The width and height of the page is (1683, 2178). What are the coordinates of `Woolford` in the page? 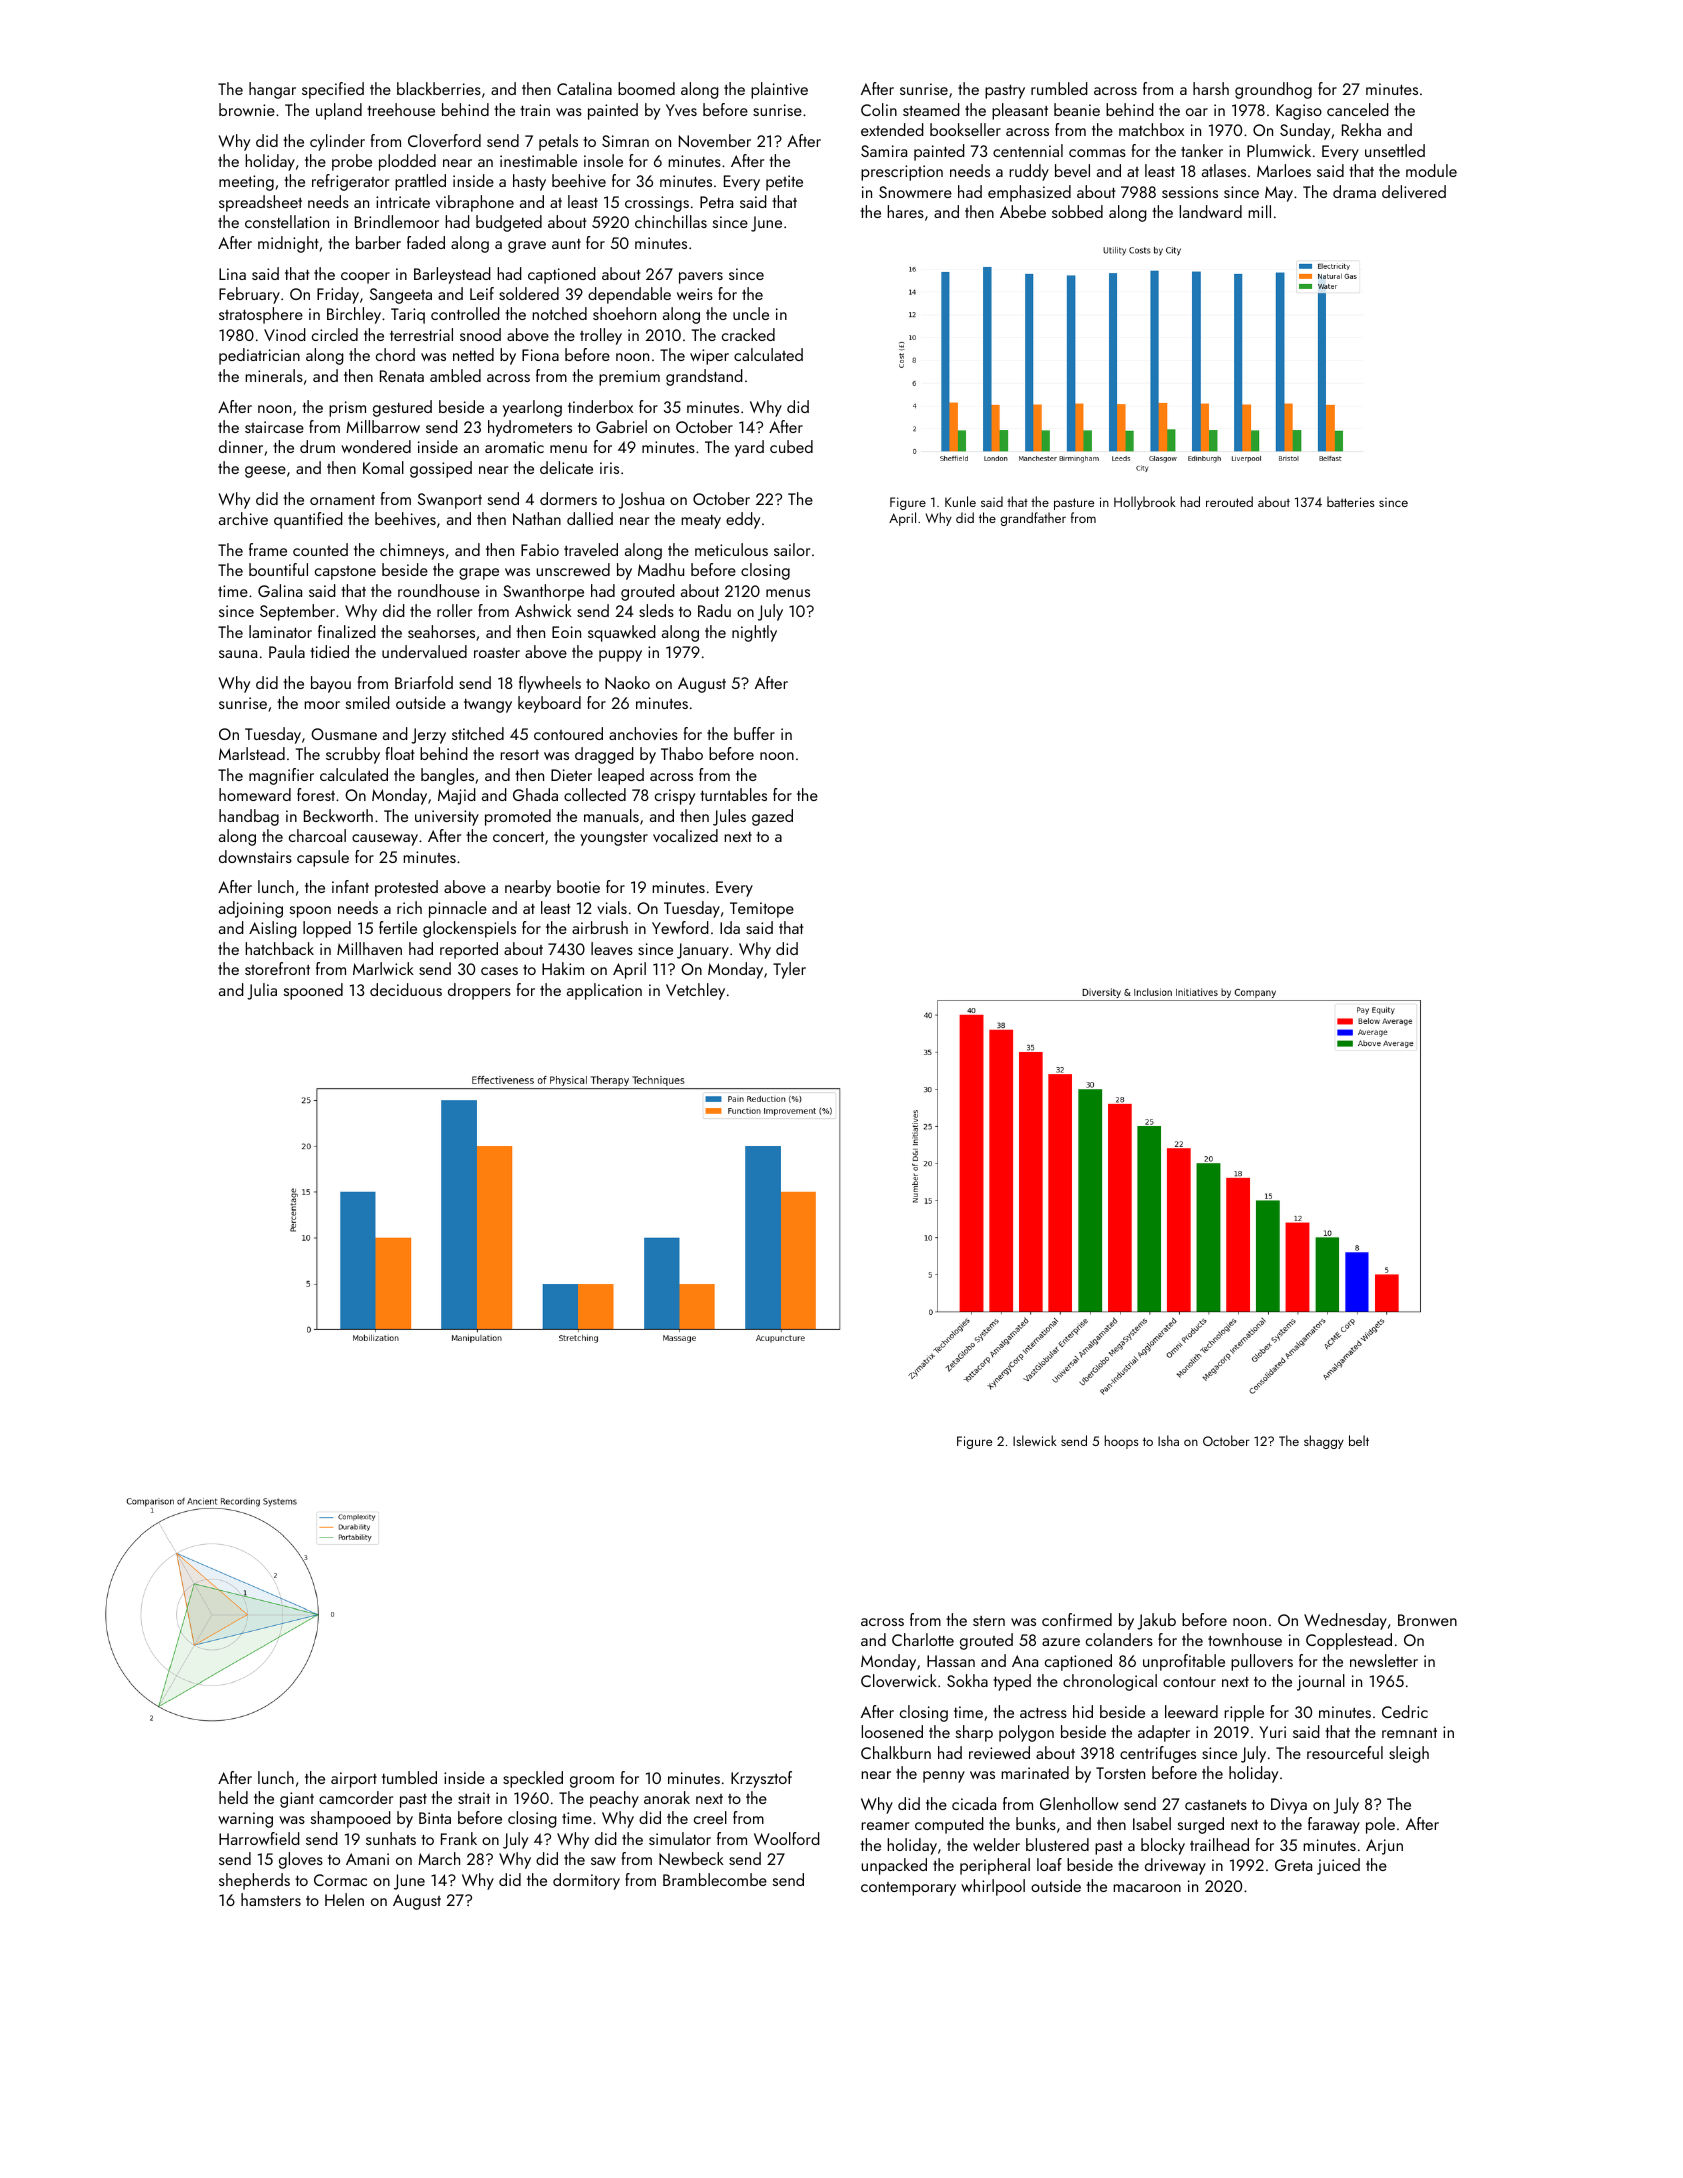 It's located at (787, 1838).
